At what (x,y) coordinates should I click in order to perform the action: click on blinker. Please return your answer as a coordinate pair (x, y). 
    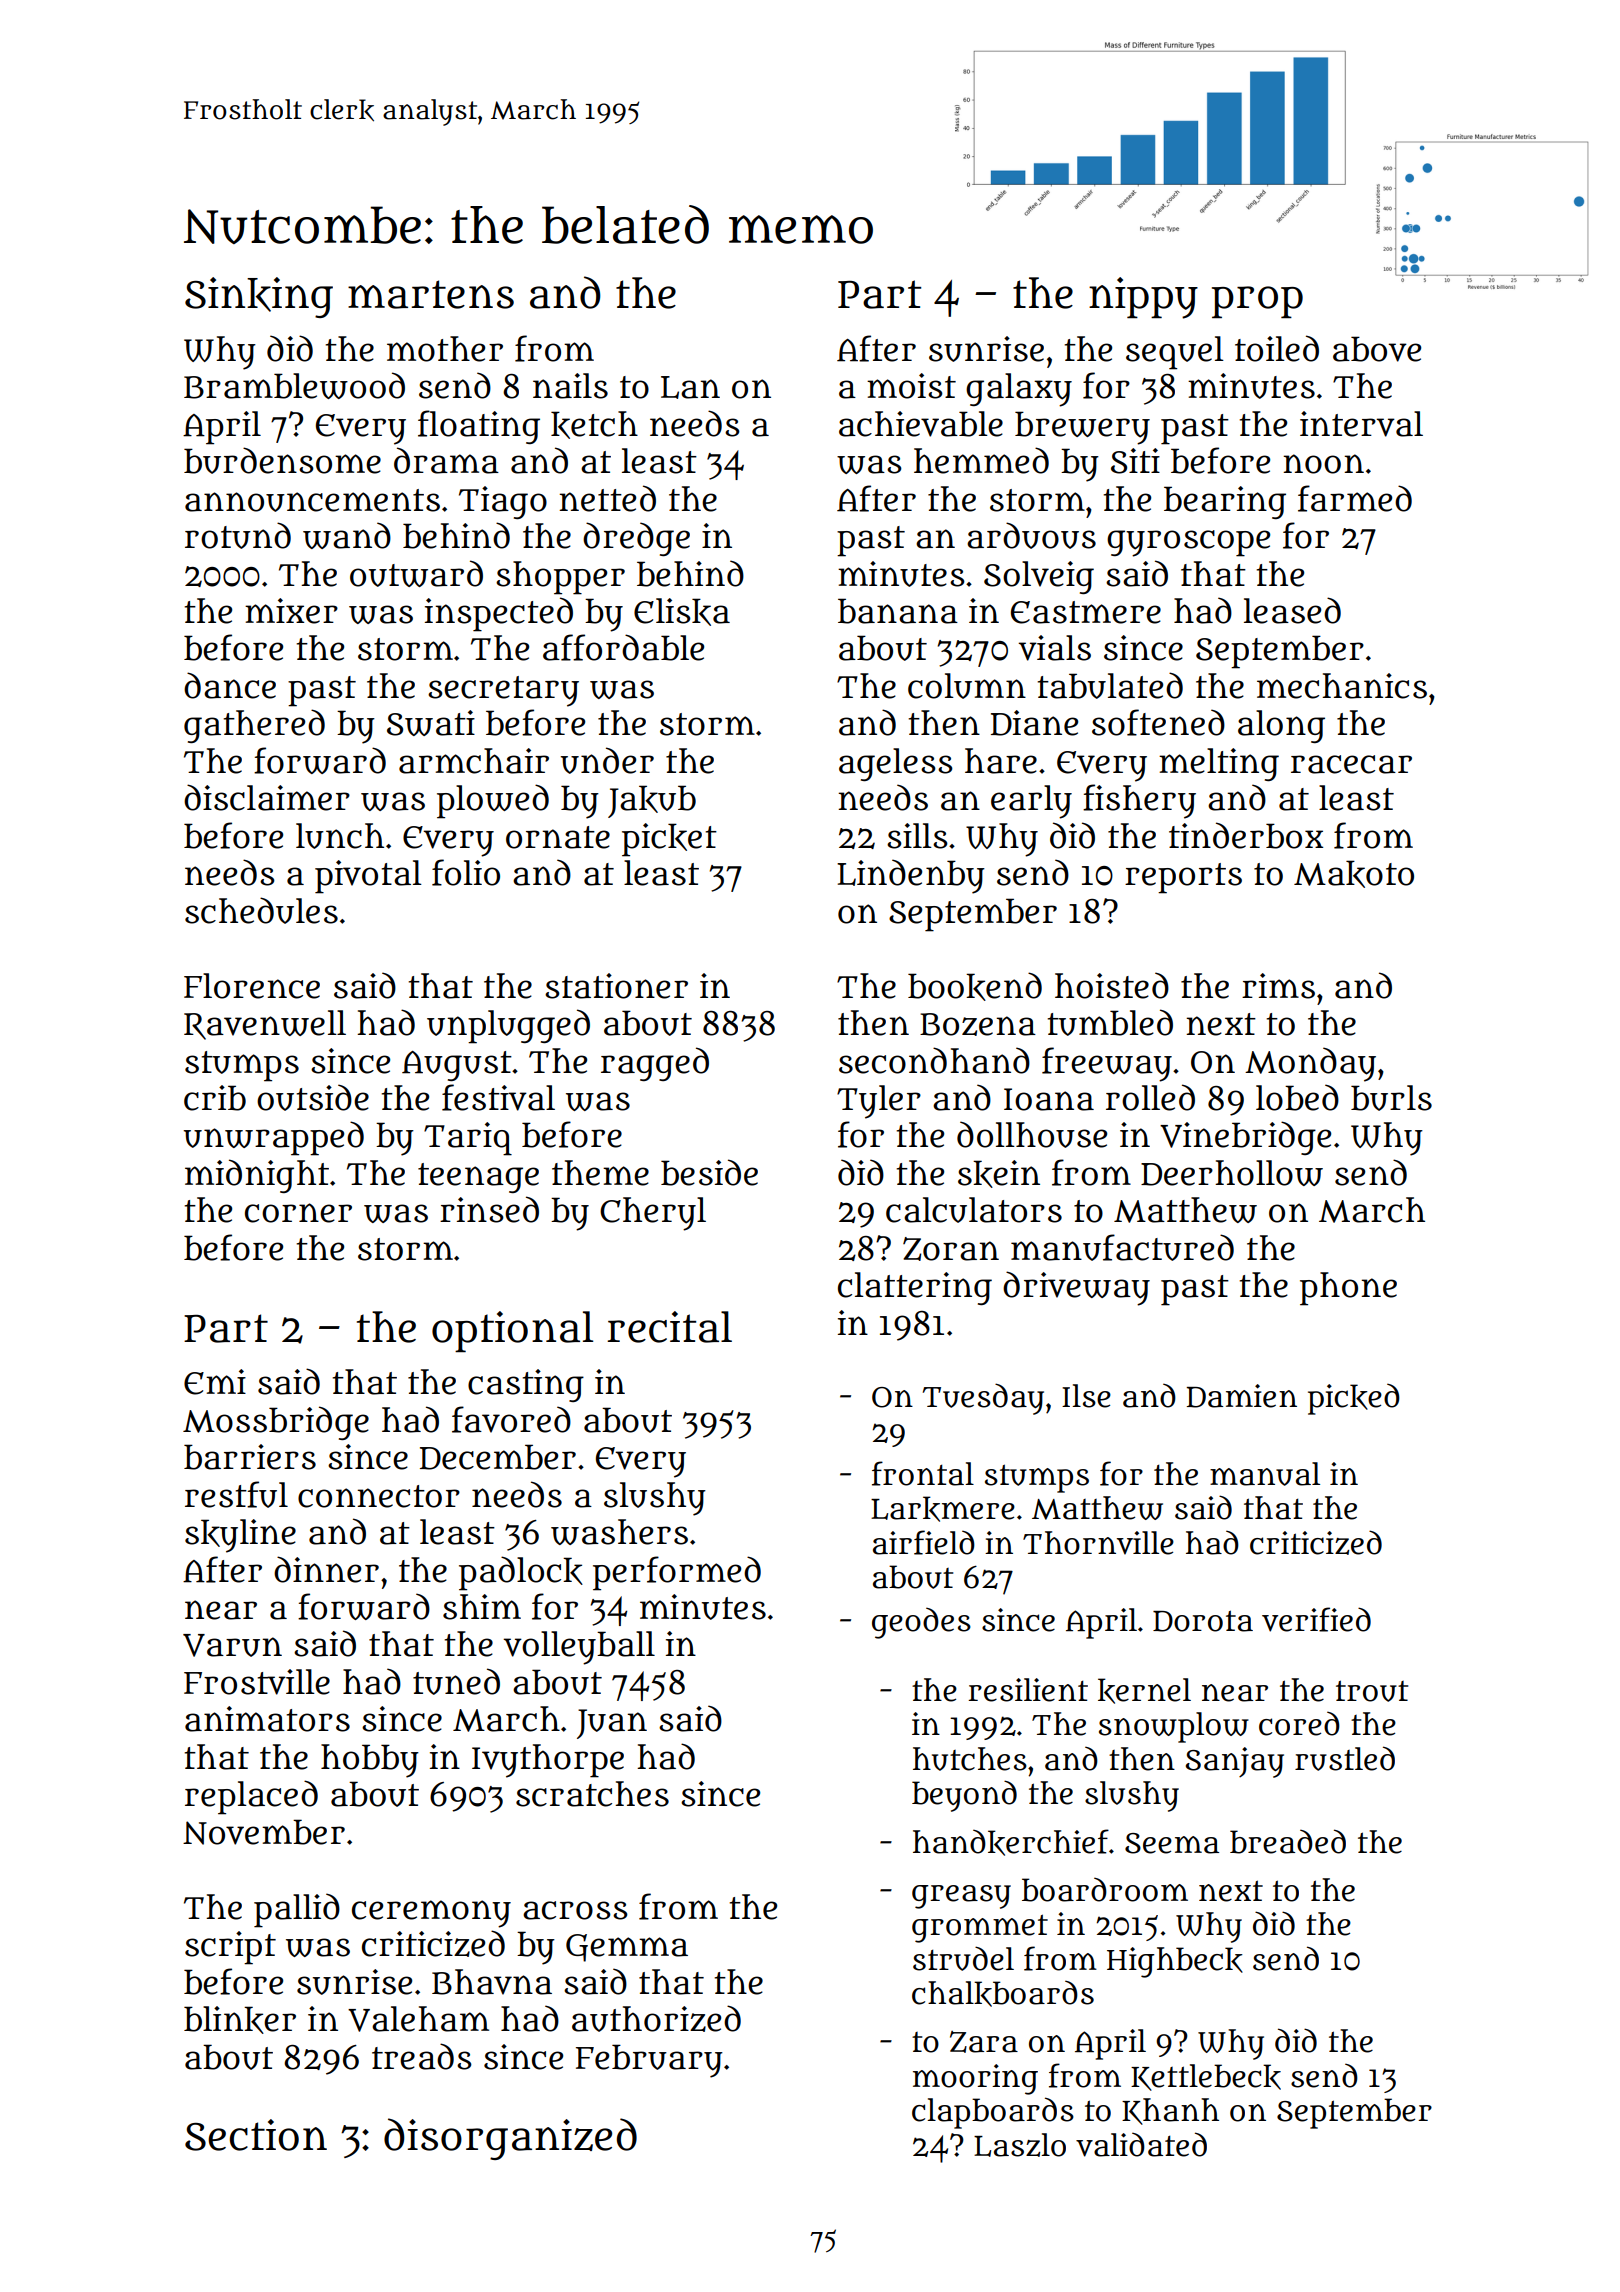
    Looking at the image, I should click on (240, 2020).
